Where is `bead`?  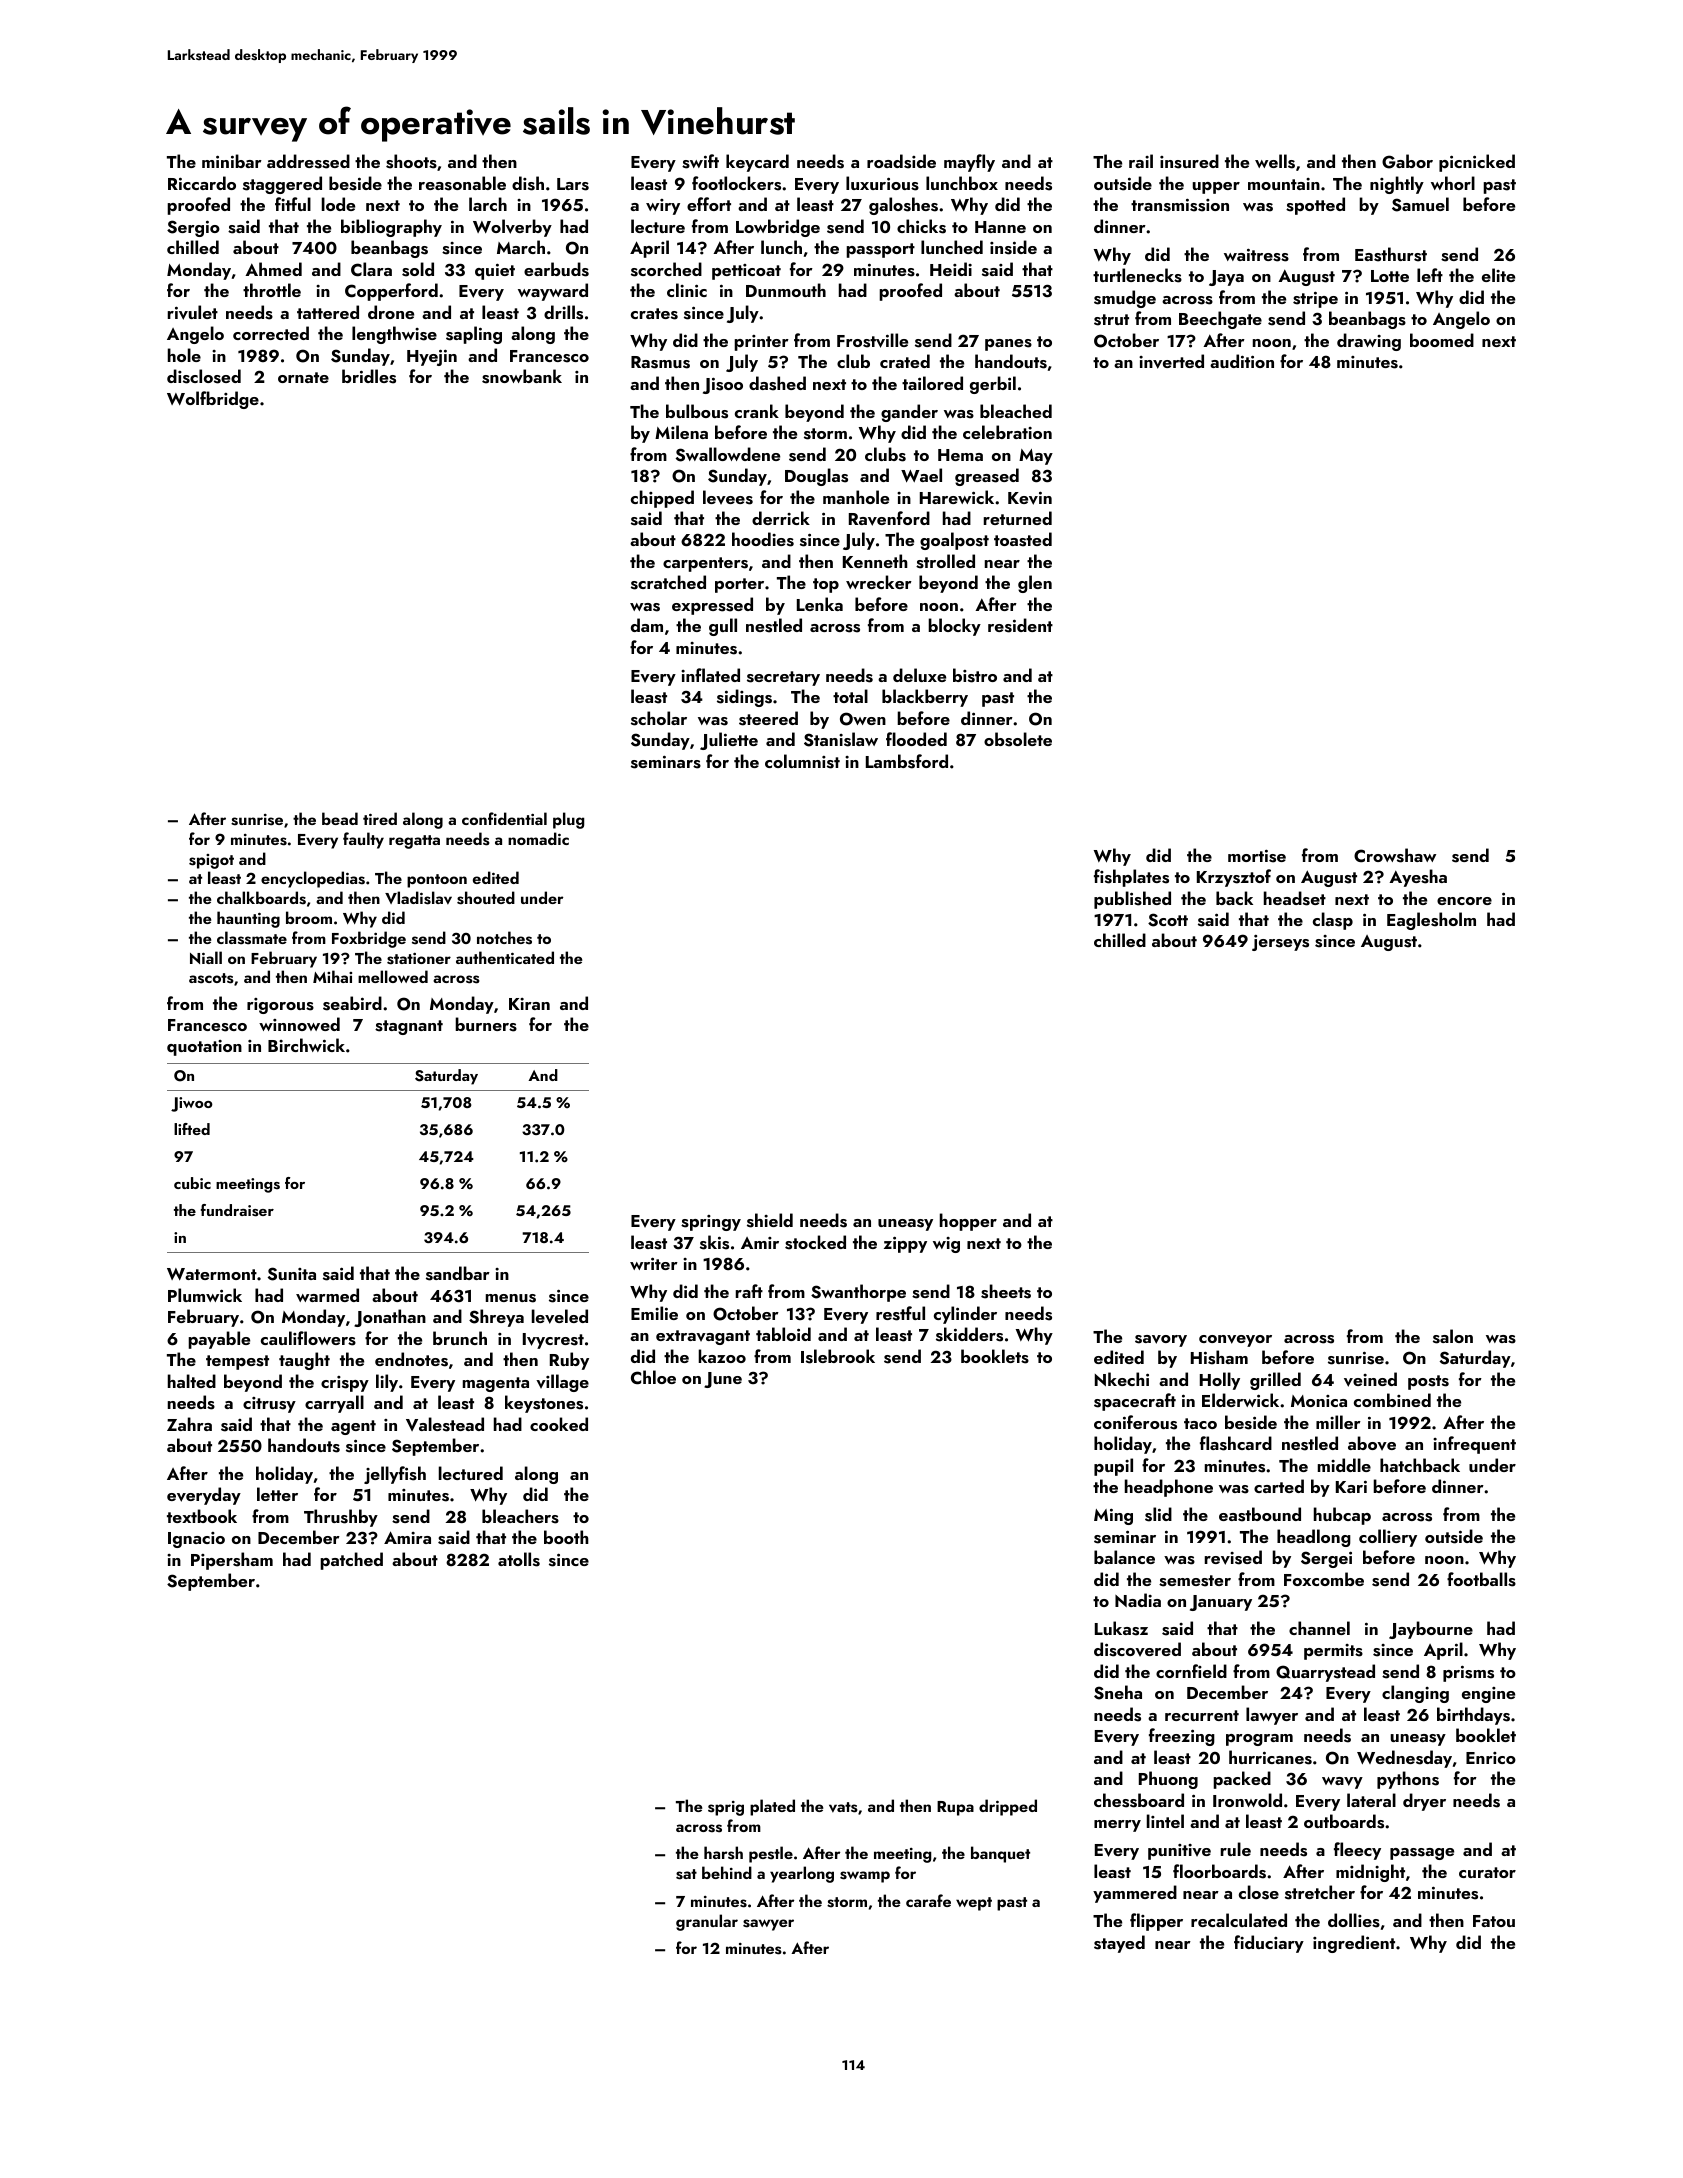 bead is located at coordinates (340, 818).
